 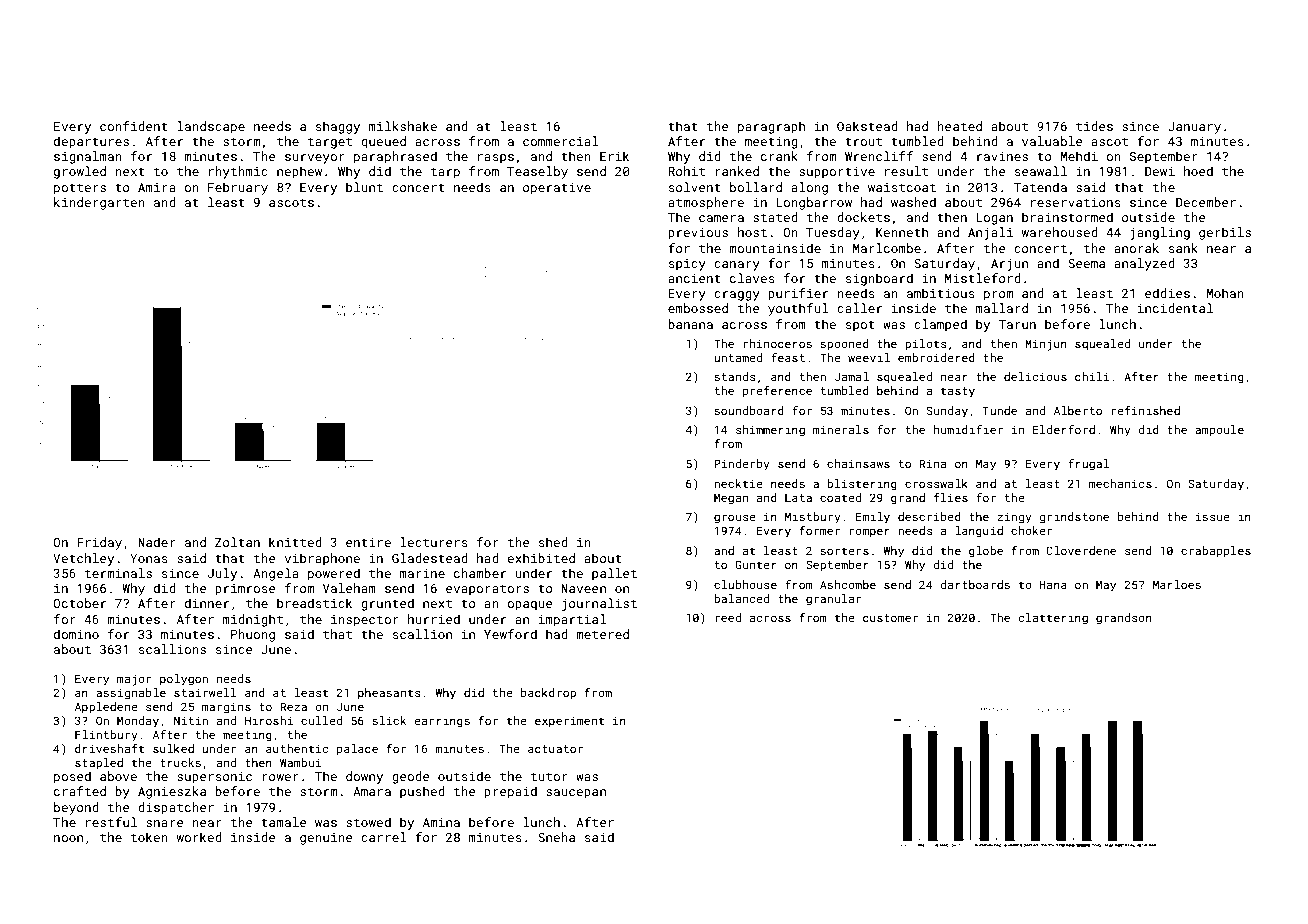 I want to click on tides, so click(x=1094, y=126).
